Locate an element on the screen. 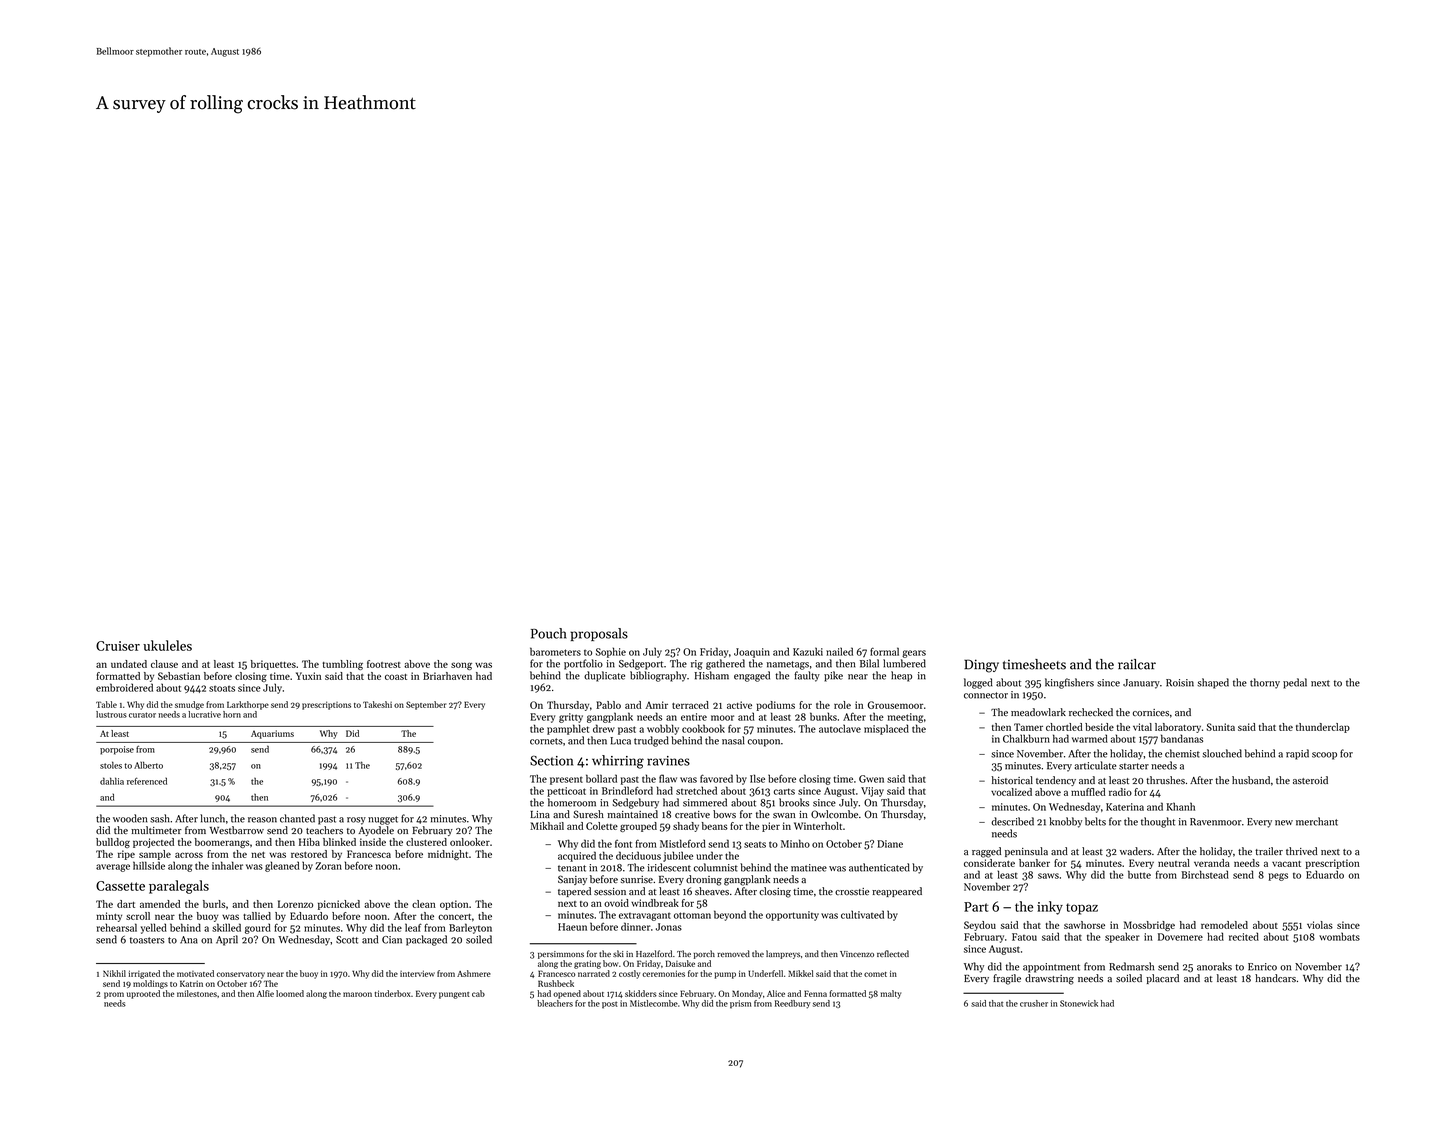 This screenshot has height=1125, width=1456. Joaquin is located at coordinates (752, 653).
